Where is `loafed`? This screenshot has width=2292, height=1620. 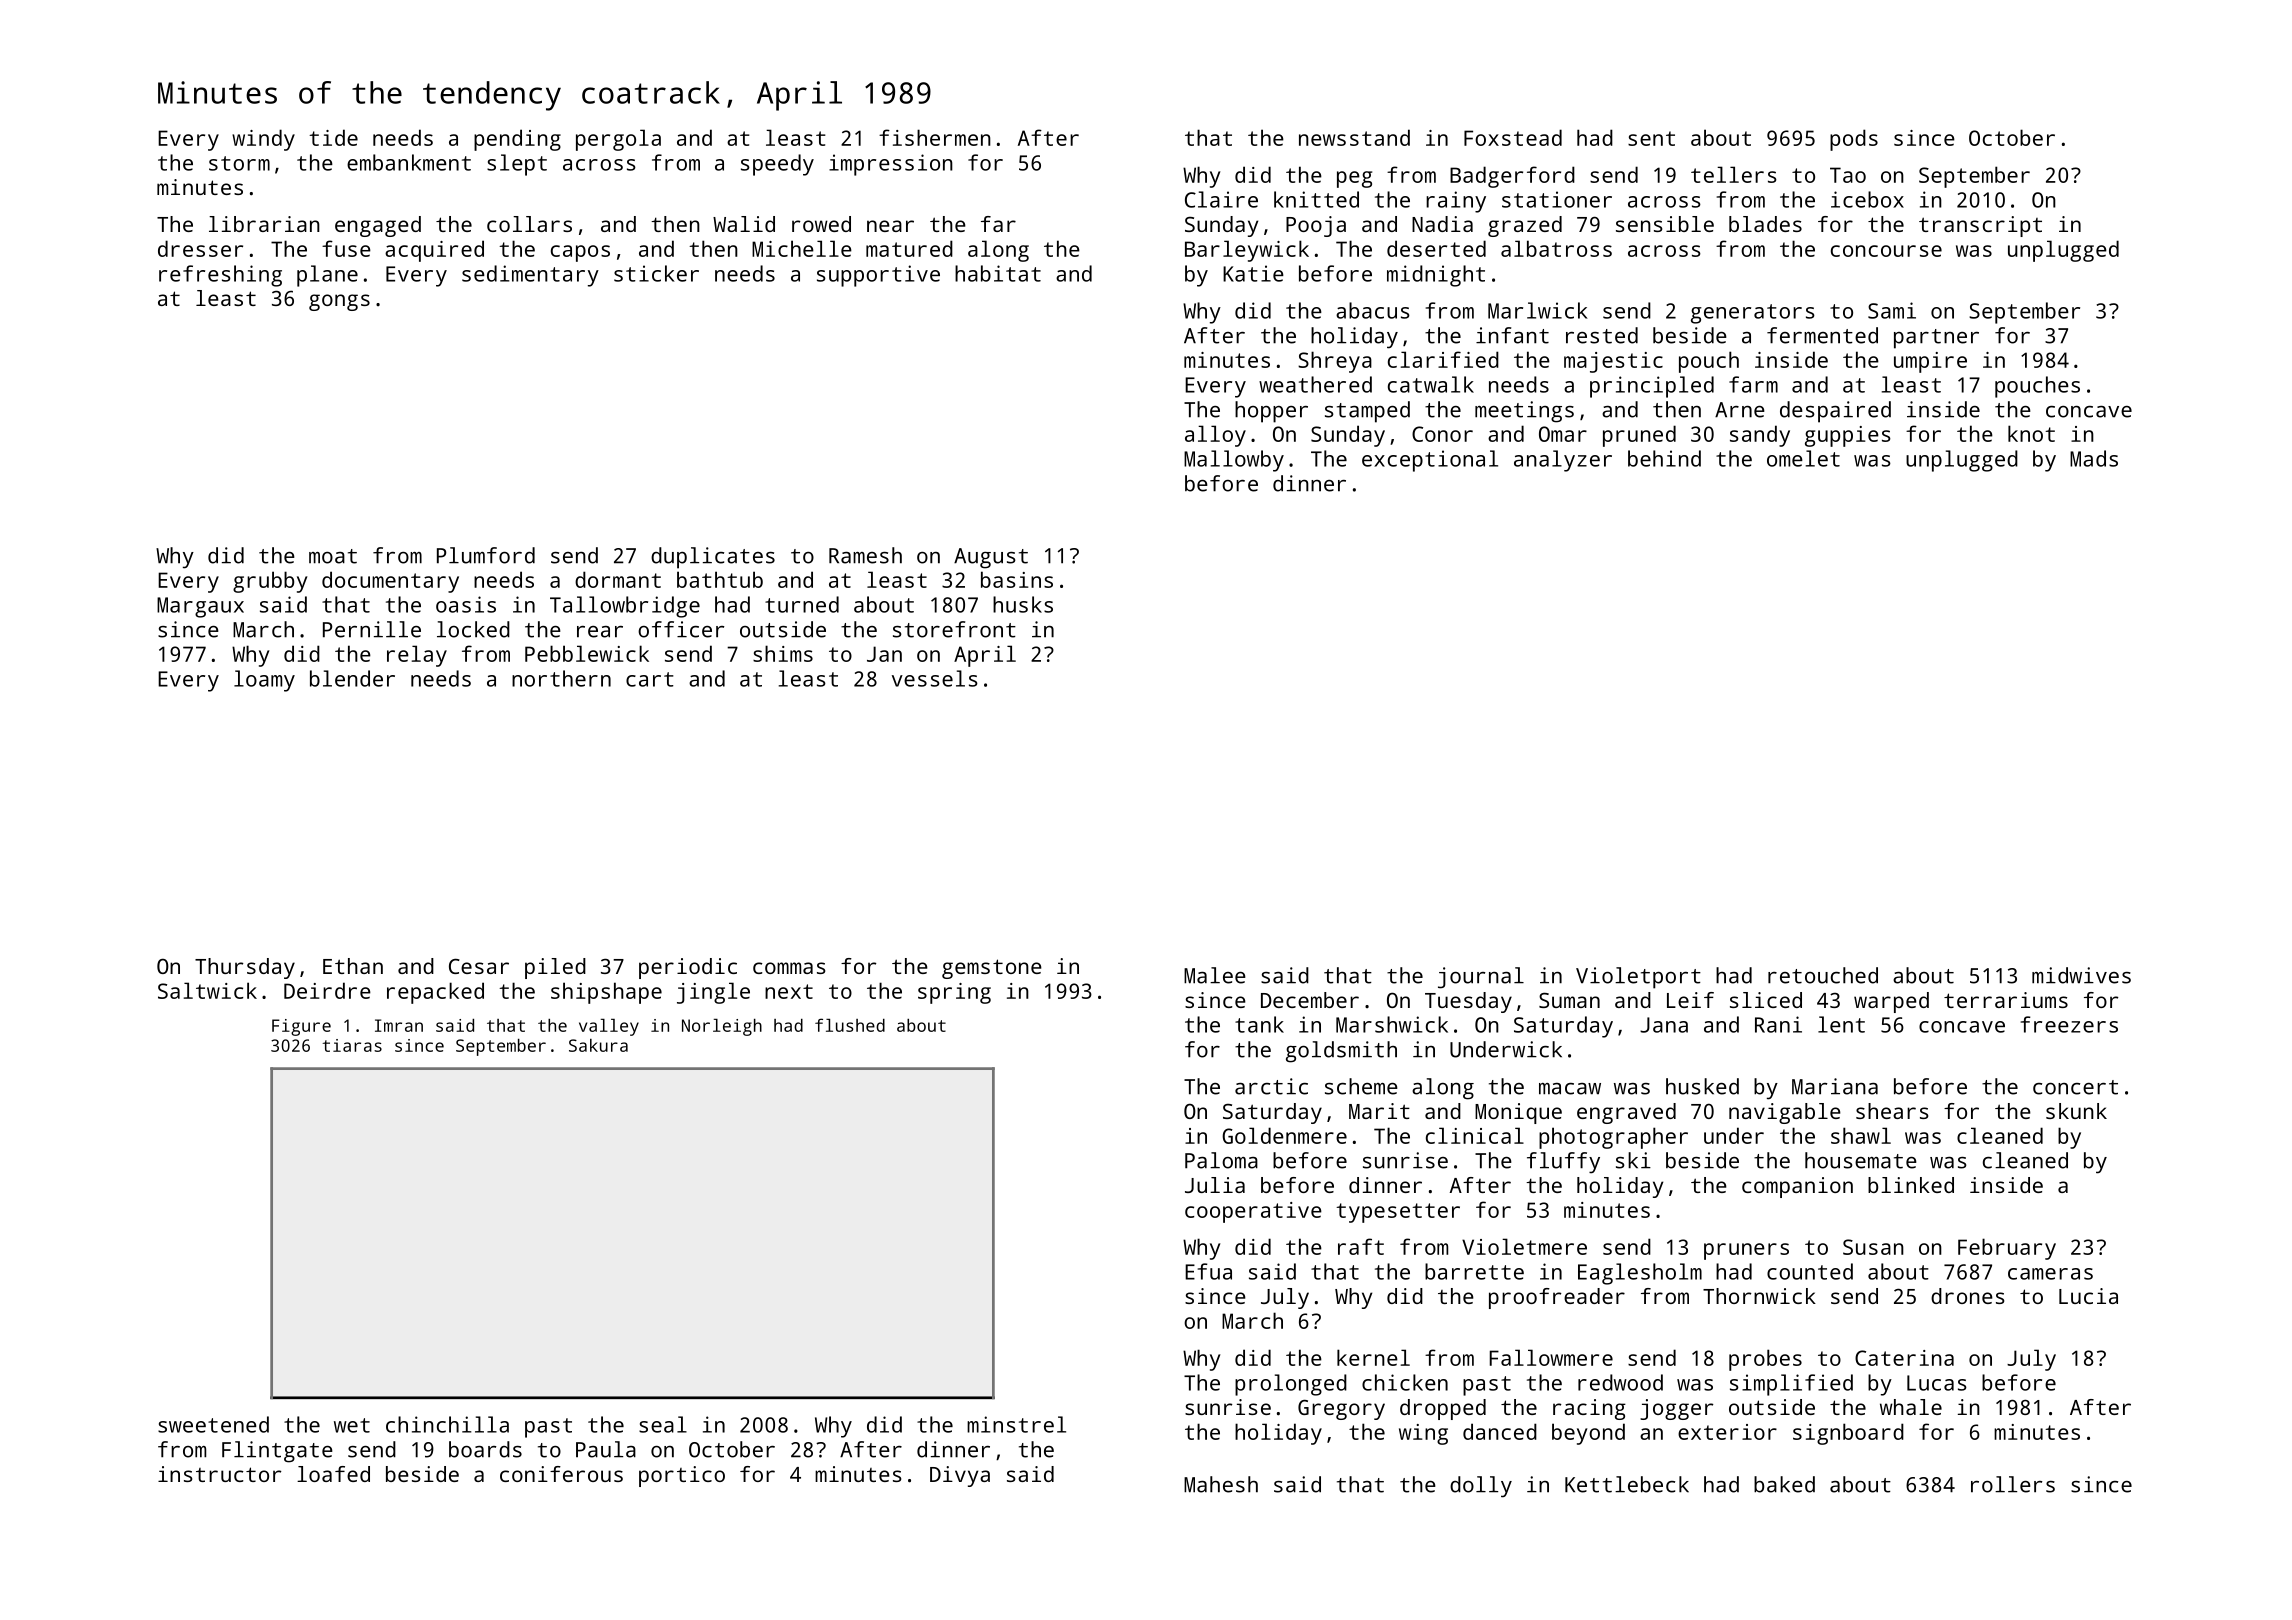 loafed is located at coordinates (333, 1474).
